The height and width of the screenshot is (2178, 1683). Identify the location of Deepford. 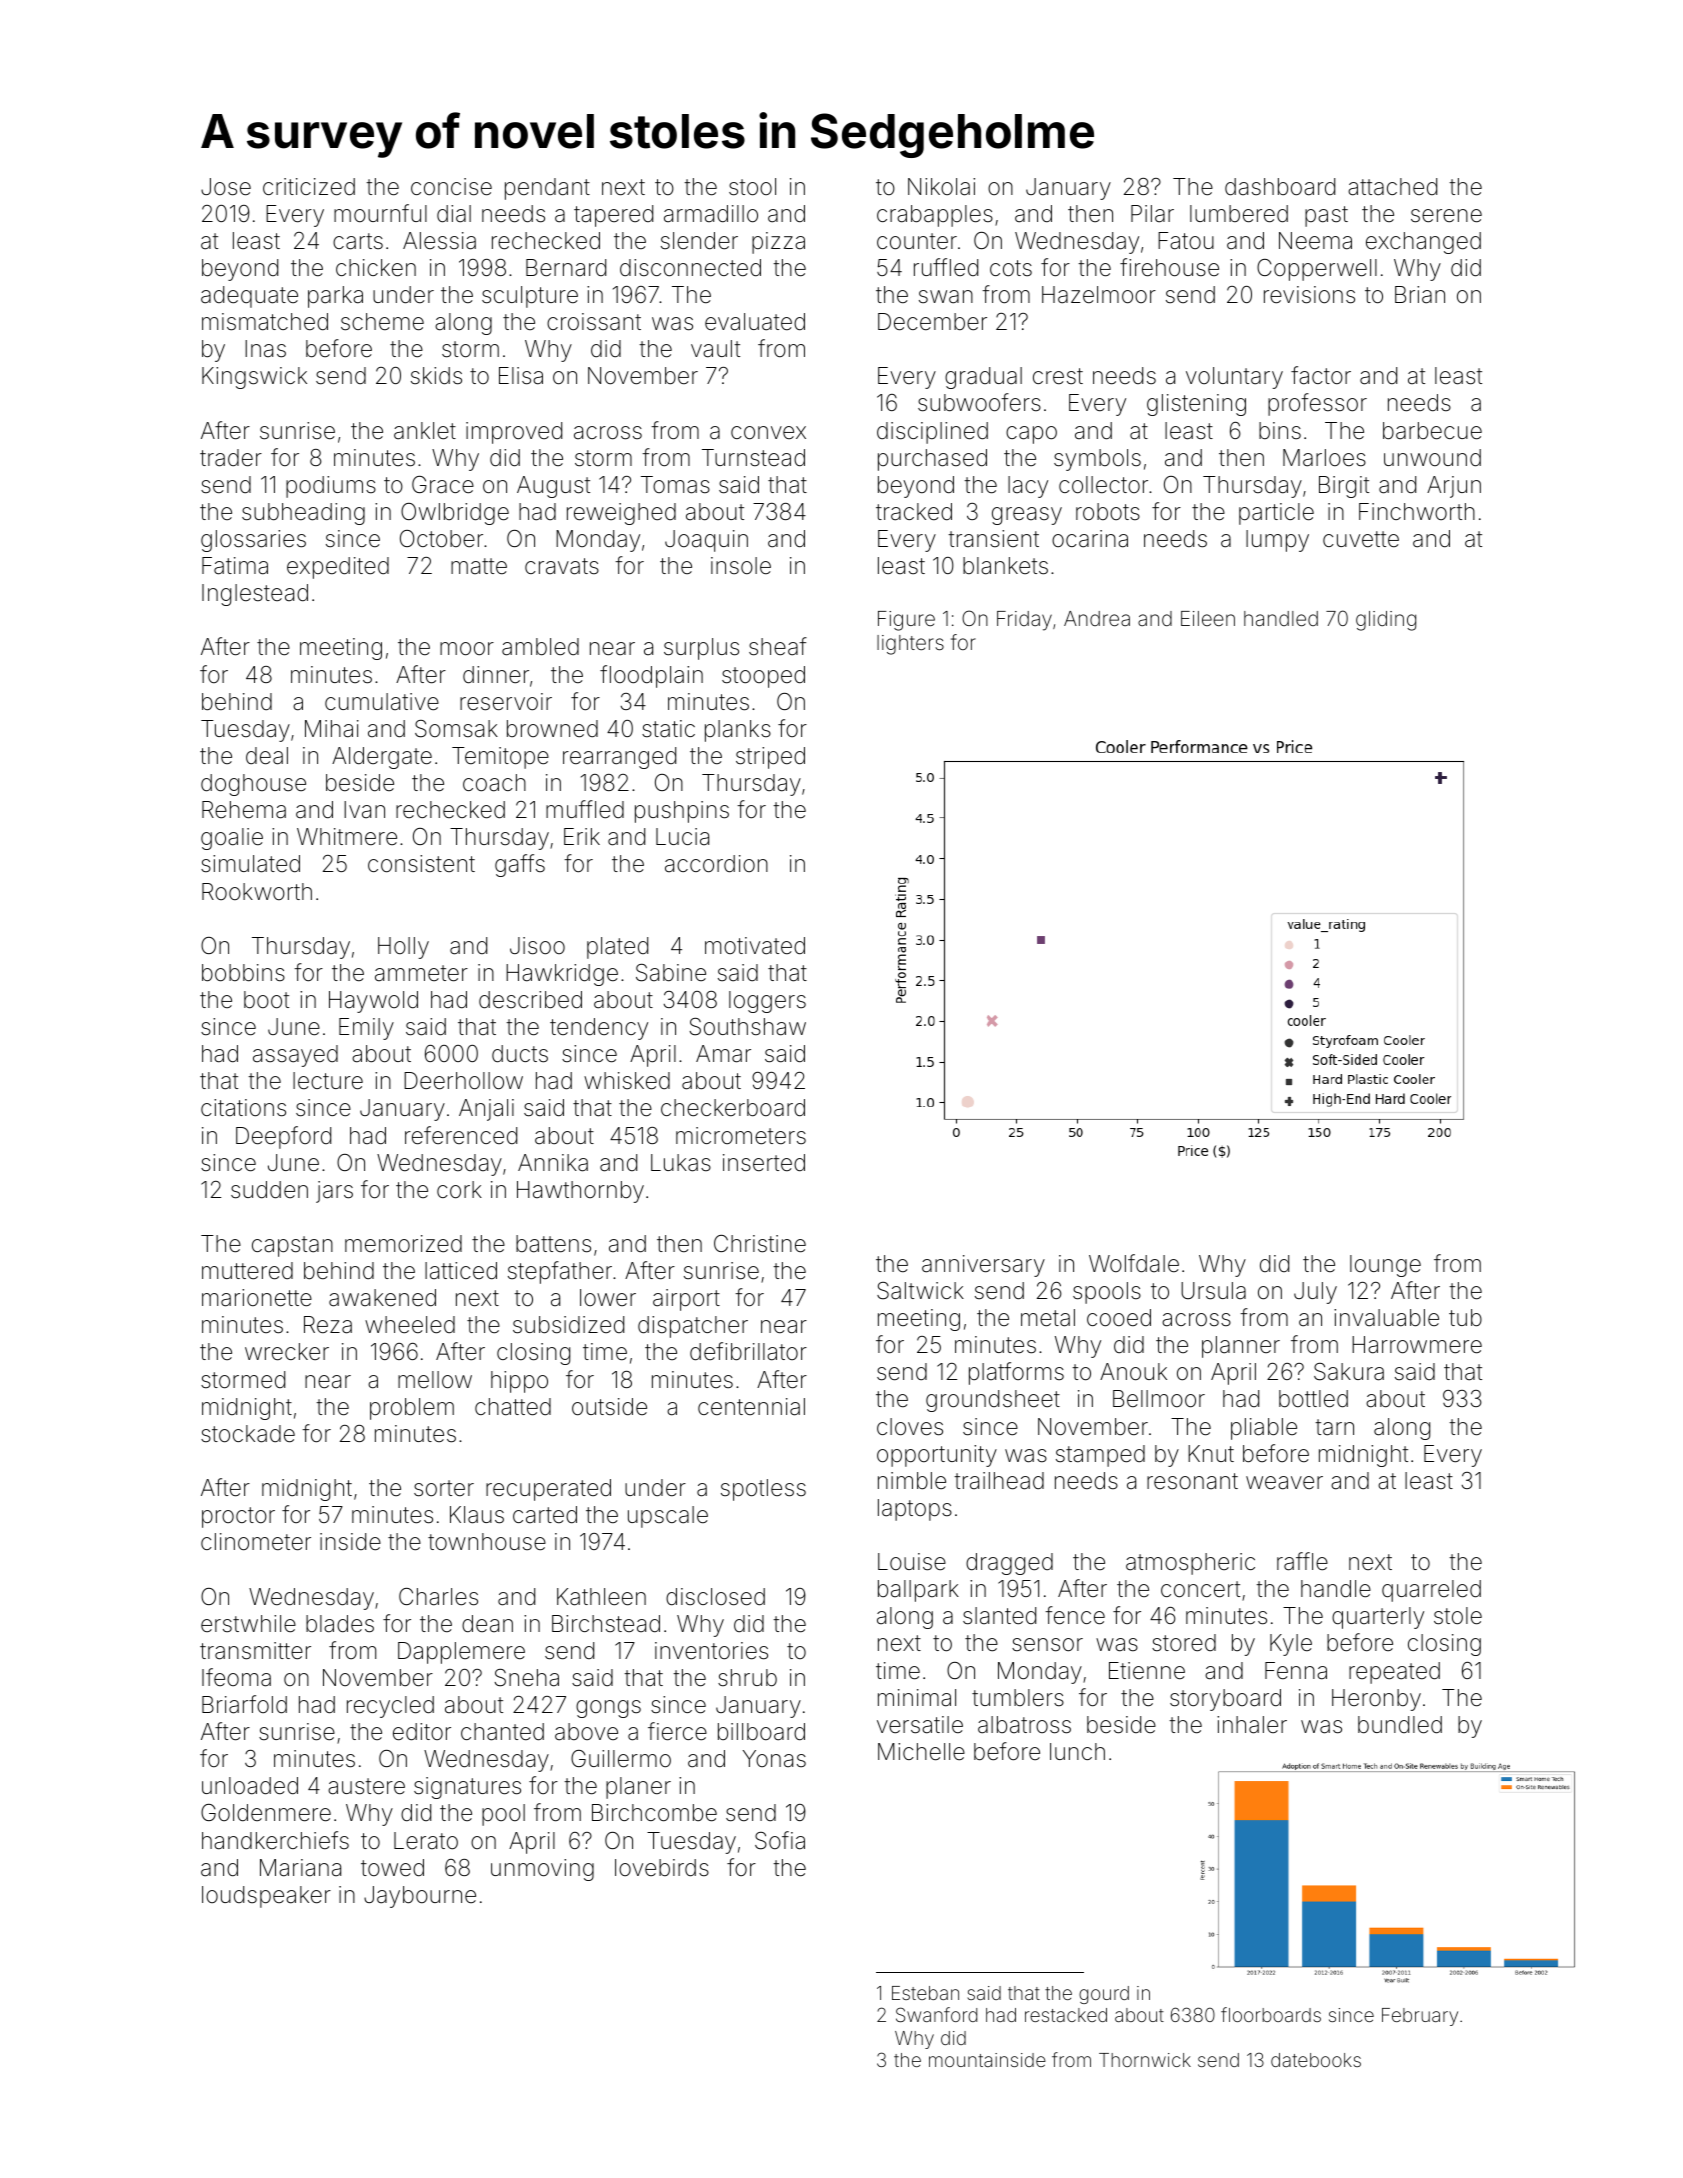
(283, 1137).
